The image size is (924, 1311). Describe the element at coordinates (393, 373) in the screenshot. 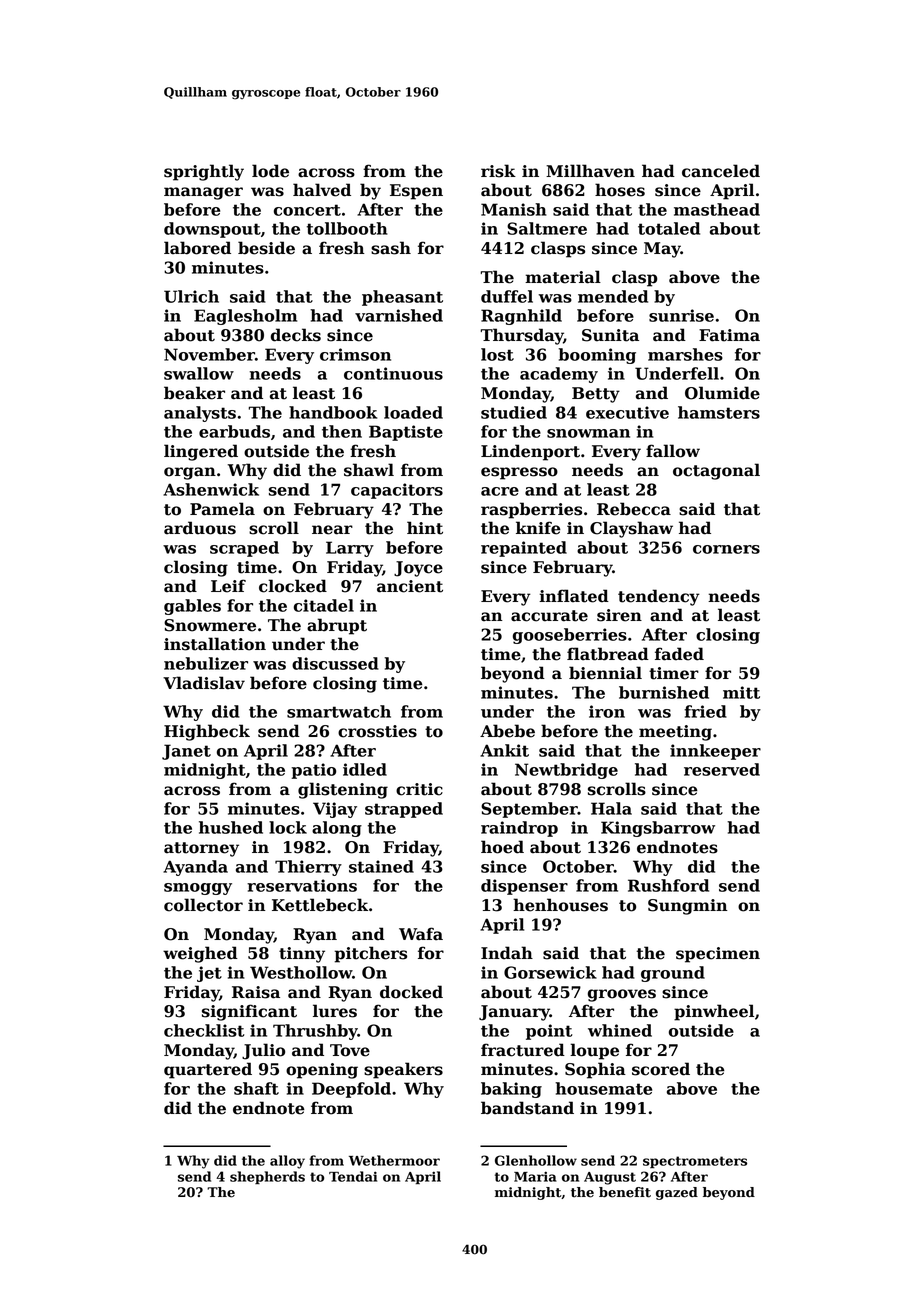

I see `continuous` at that location.
